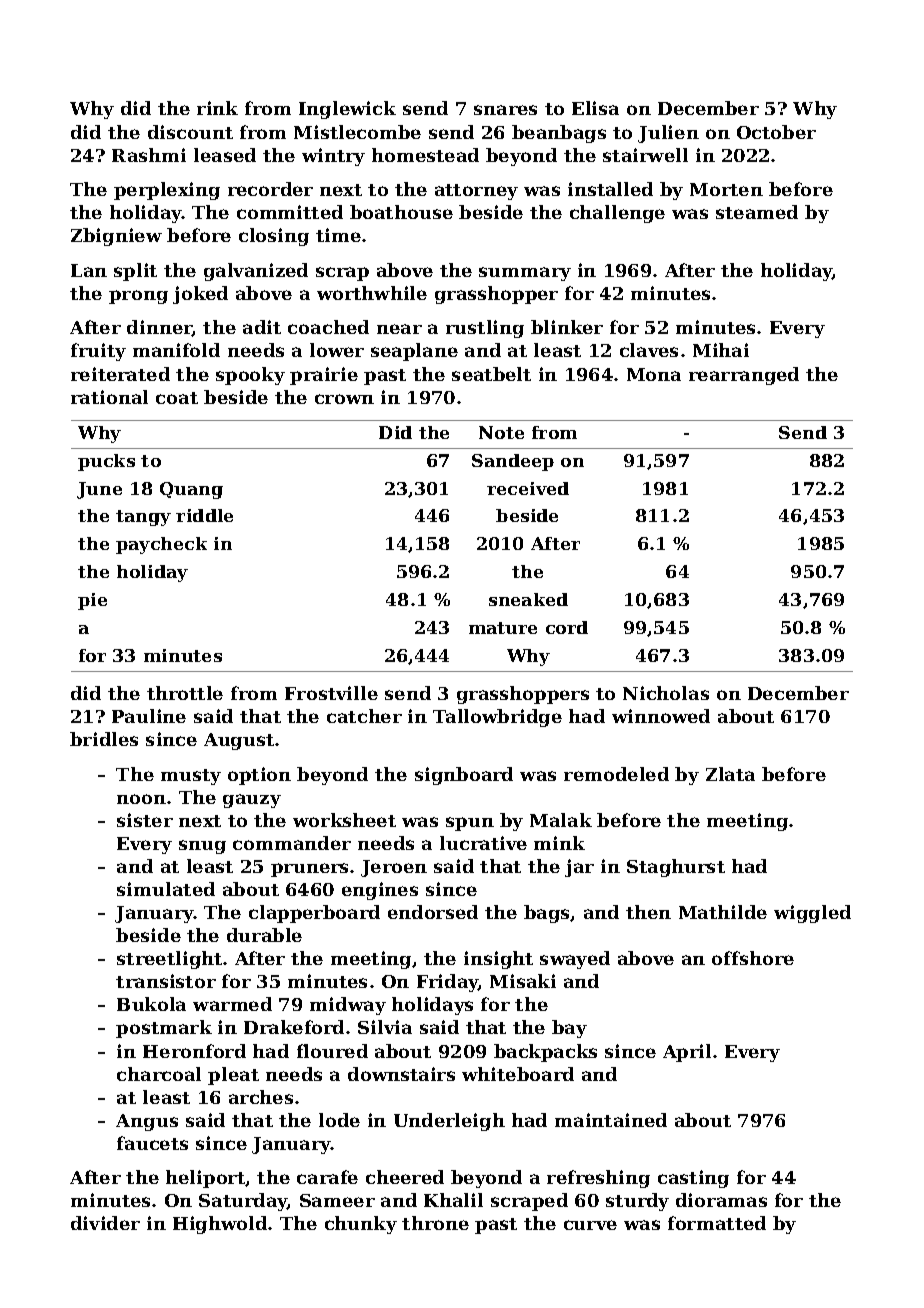 The image size is (924, 1308). Describe the element at coordinates (528, 599) in the screenshot. I see `sneaked` at that location.
